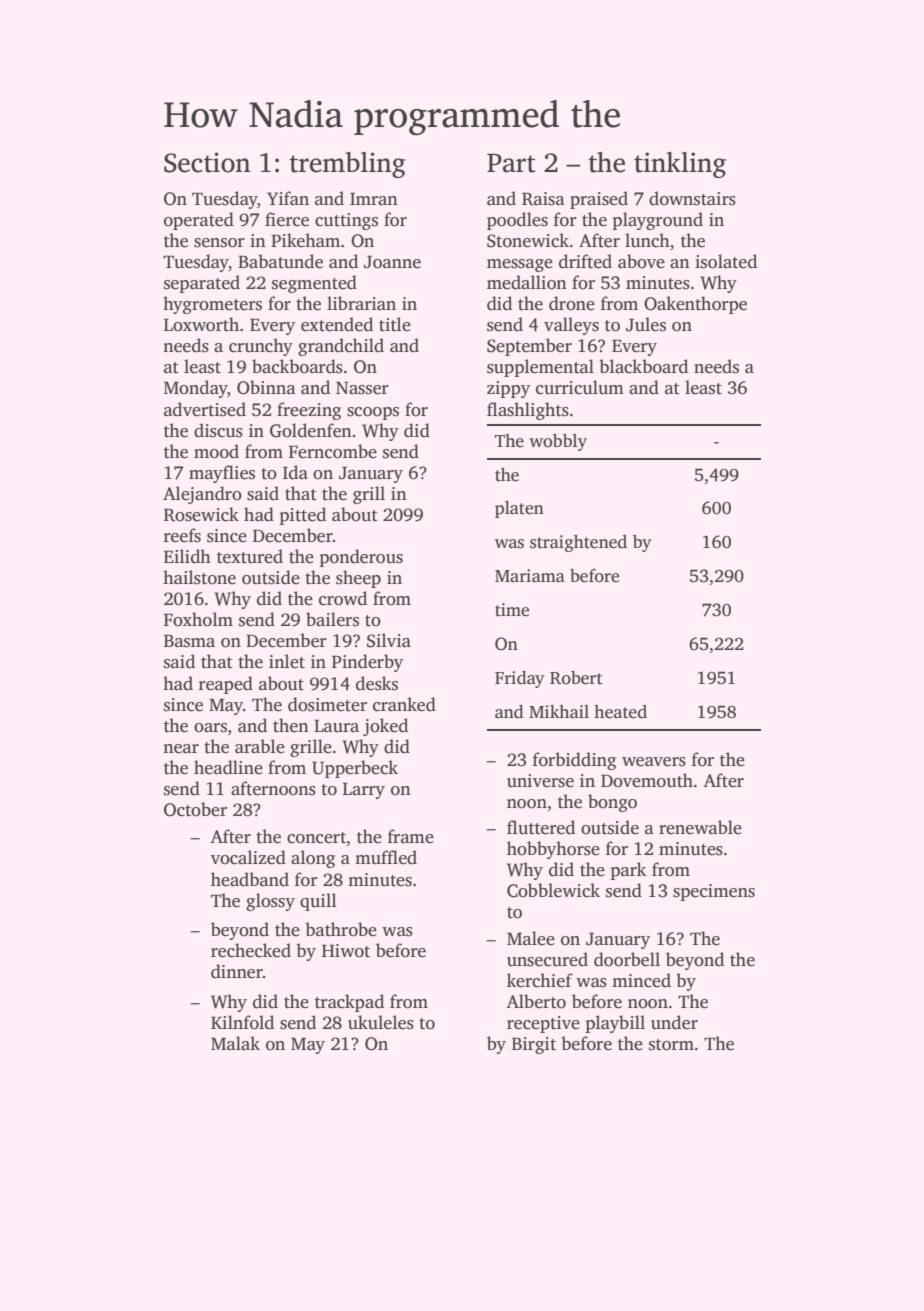 The height and width of the screenshot is (1311, 924). What do you see at coordinates (671, 1045) in the screenshot?
I see `storm` at bounding box center [671, 1045].
